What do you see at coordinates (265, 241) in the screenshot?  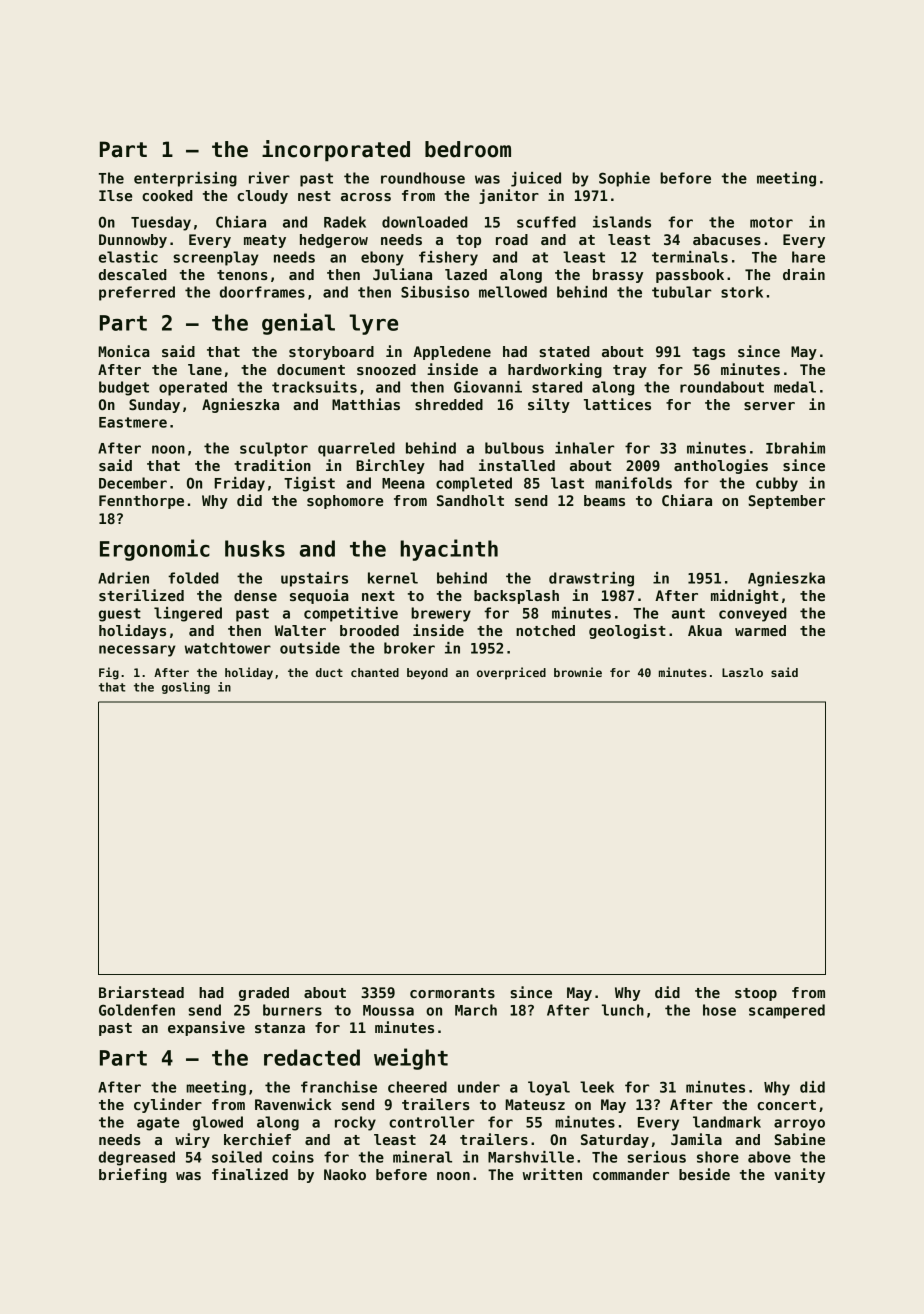 I see `meaty` at bounding box center [265, 241].
